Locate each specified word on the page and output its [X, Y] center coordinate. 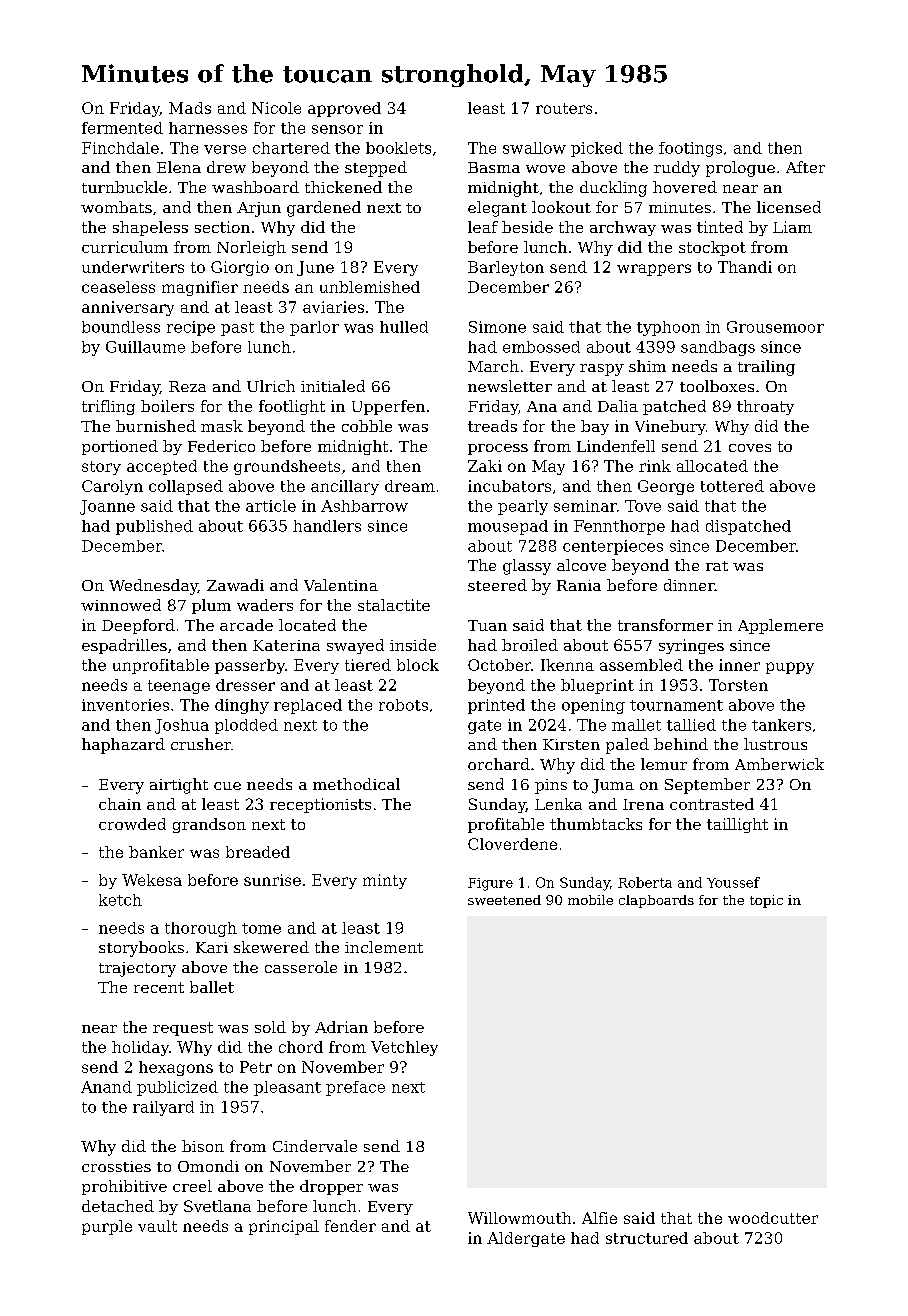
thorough [201, 929]
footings [690, 149]
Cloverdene [512, 844]
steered [497, 585]
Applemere [780, 626]
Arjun [259, 209]
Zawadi [235, 585]
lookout [561, 207]
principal [284, 1227]
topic [766, 901]
